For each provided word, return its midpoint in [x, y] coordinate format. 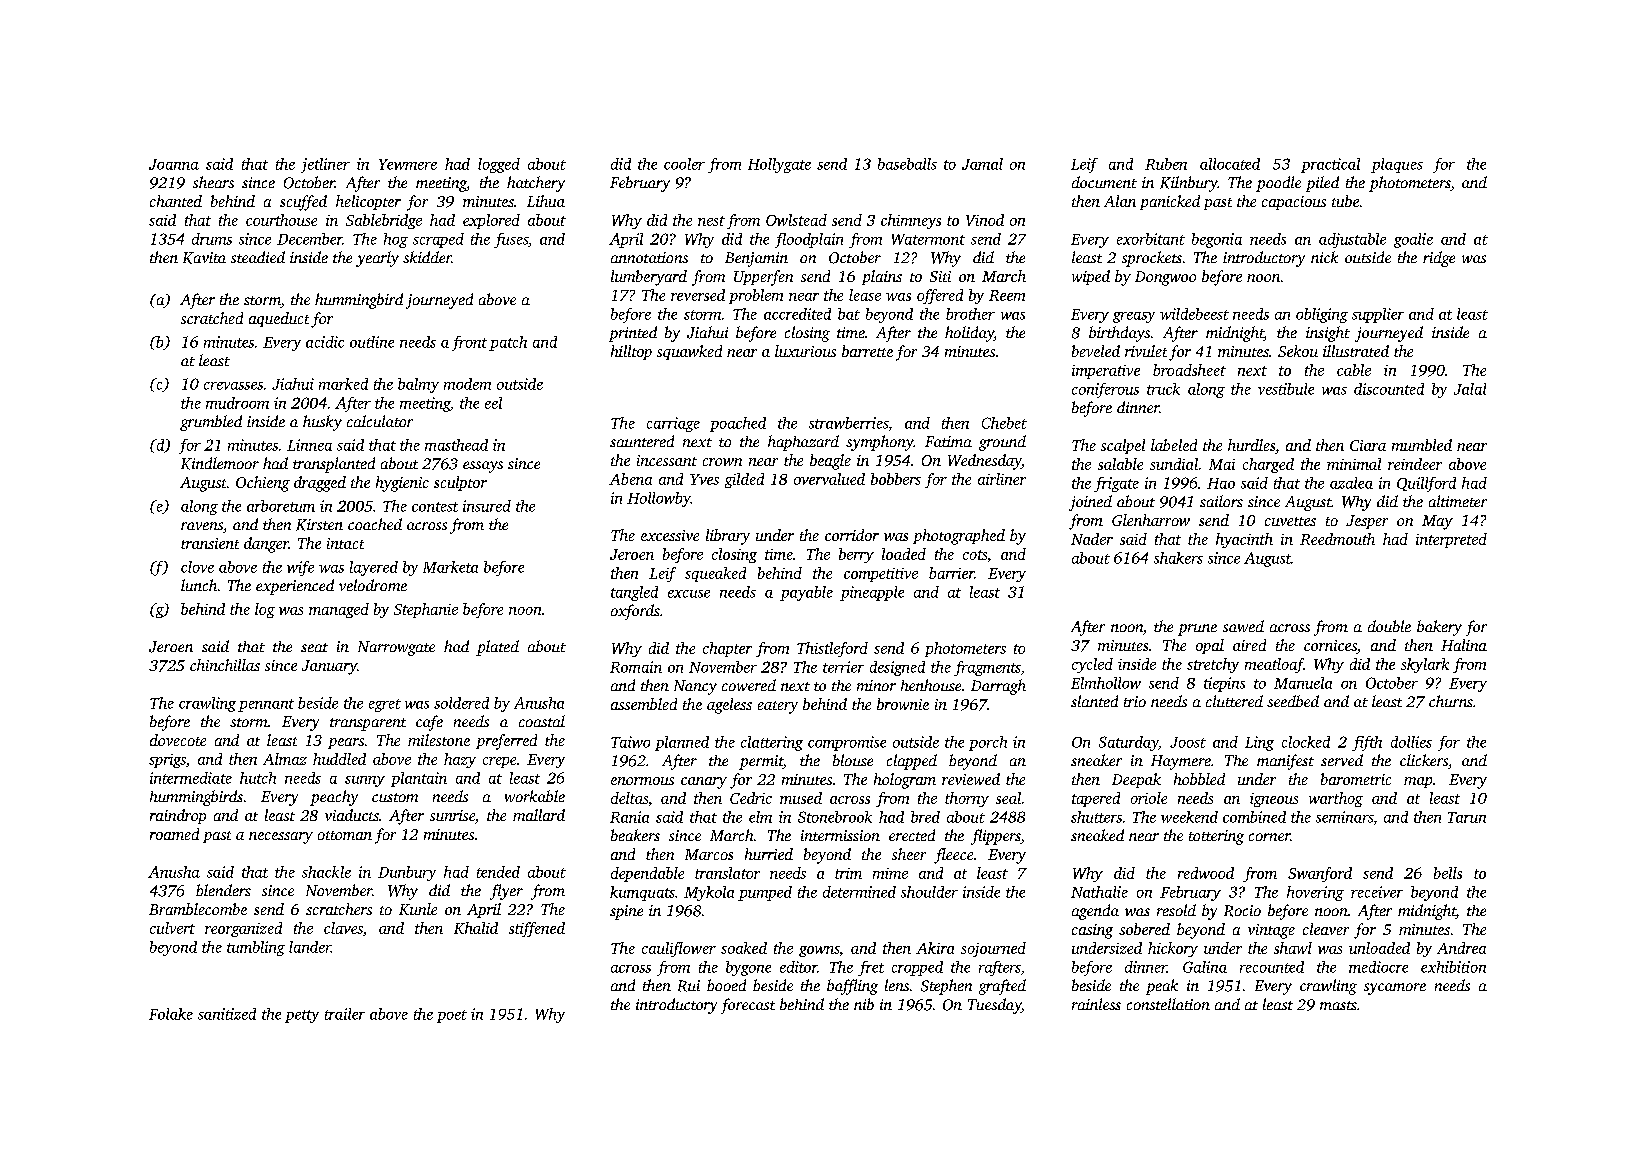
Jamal [982, 164]
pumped [765, 893]
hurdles [1251, 445]
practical [1330, 165]
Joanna [174, 164]
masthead [456, 445]
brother [970, 314]
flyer [506, 892]
